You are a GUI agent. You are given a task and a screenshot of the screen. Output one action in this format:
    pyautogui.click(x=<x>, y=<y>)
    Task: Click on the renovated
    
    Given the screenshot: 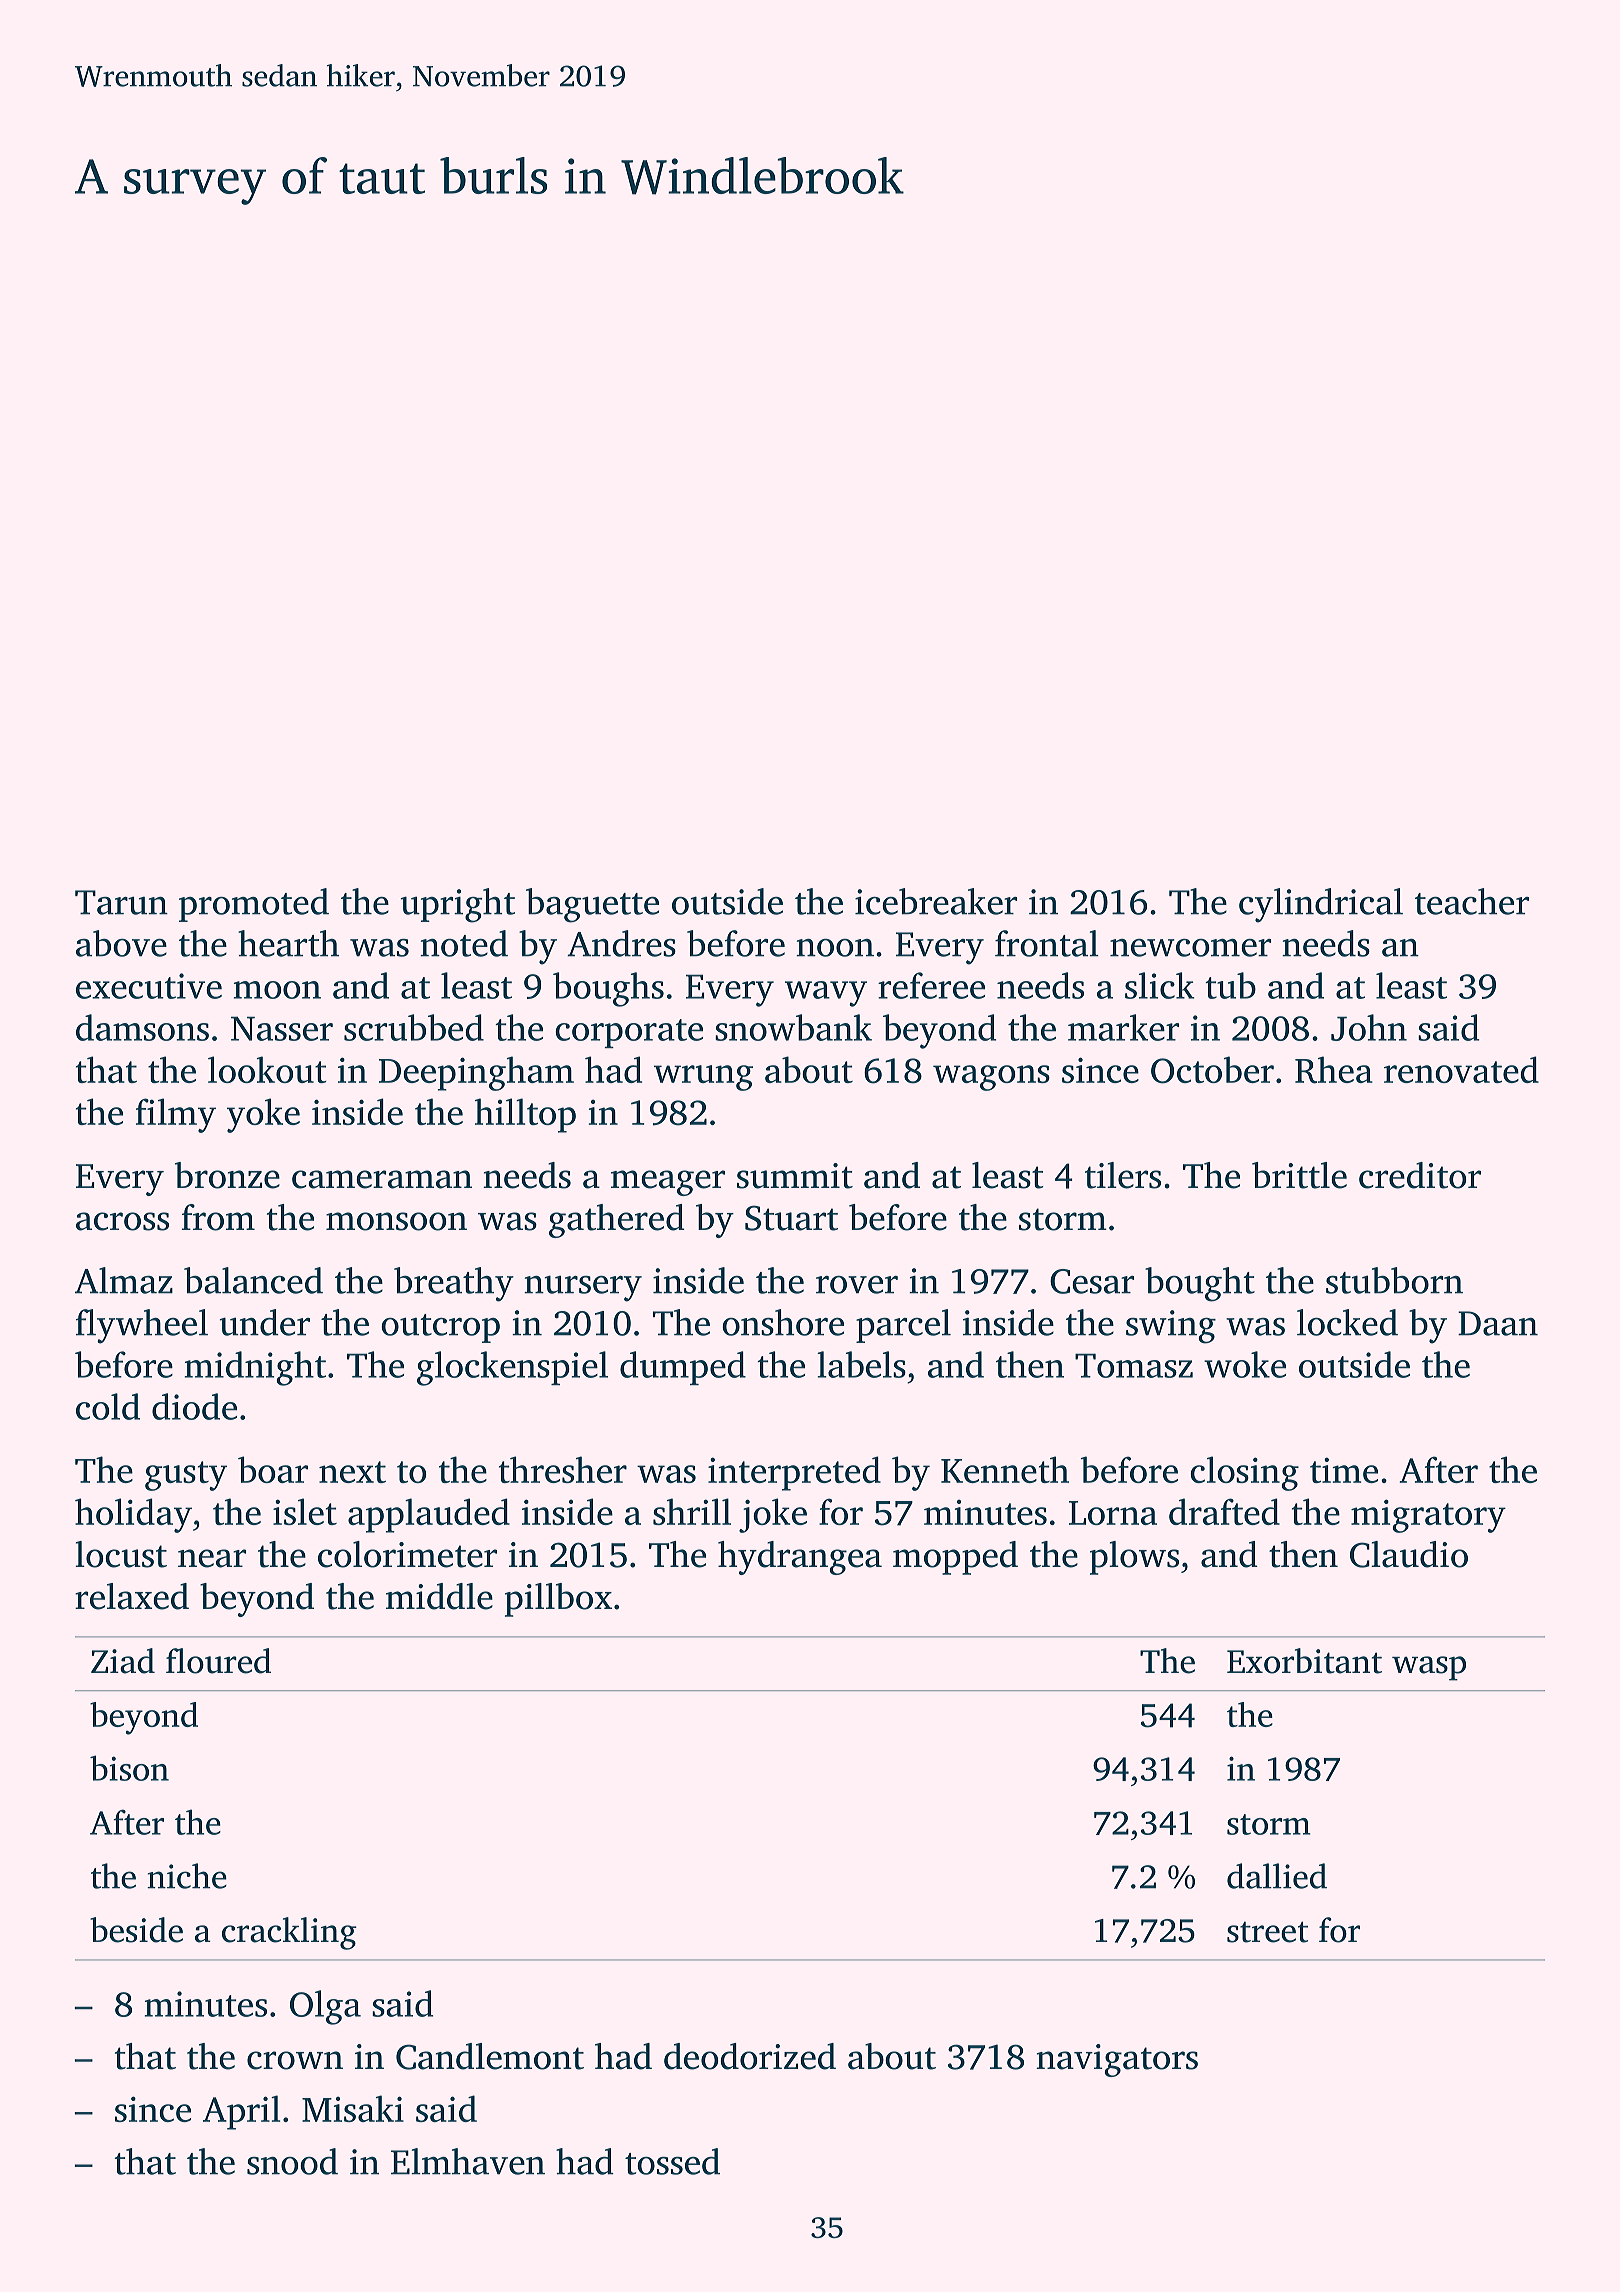 What is the action you would take?
    pyautogui.click(x=1461, y=1069)
